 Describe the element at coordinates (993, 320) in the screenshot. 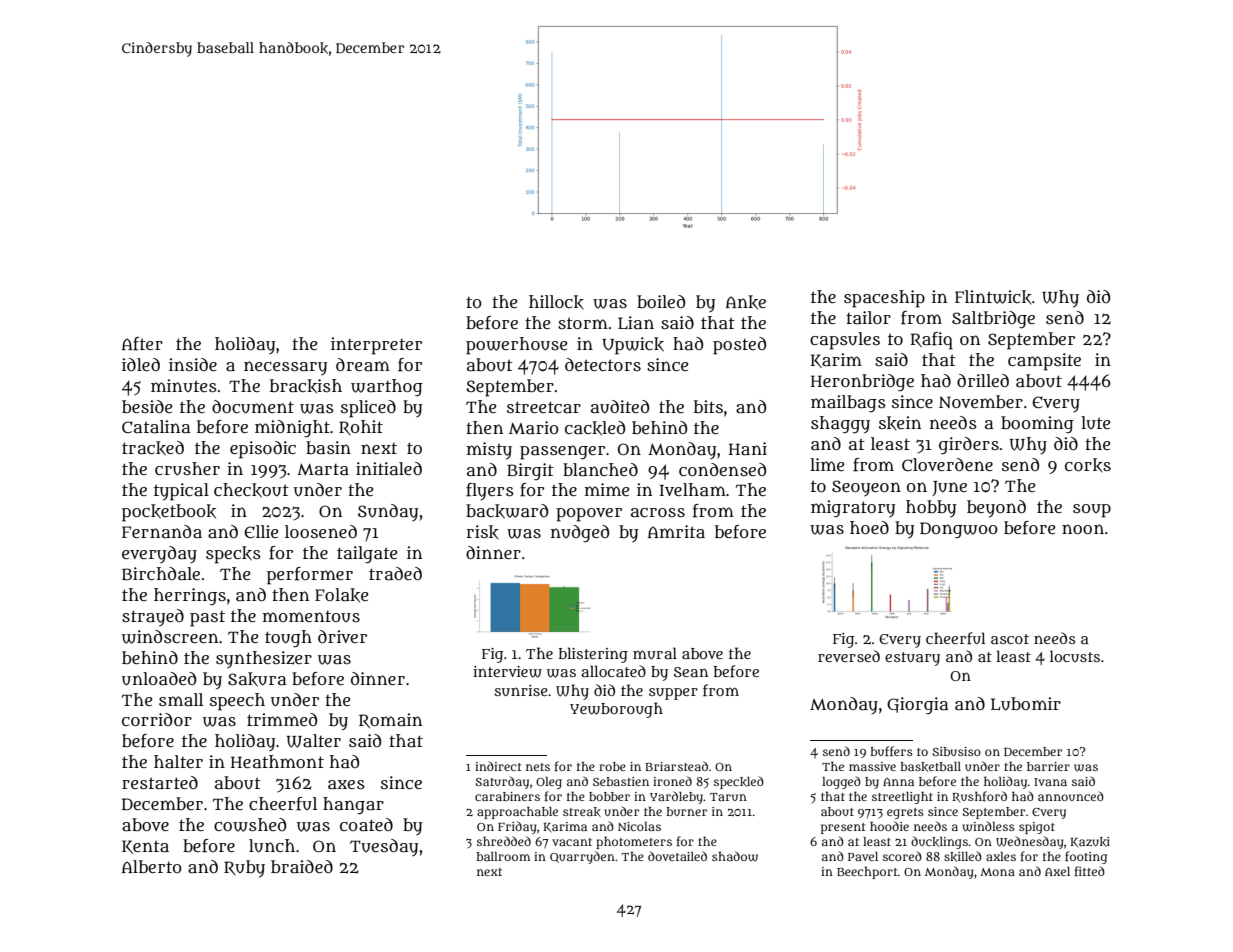

I see `Saltbridge` at that location.
